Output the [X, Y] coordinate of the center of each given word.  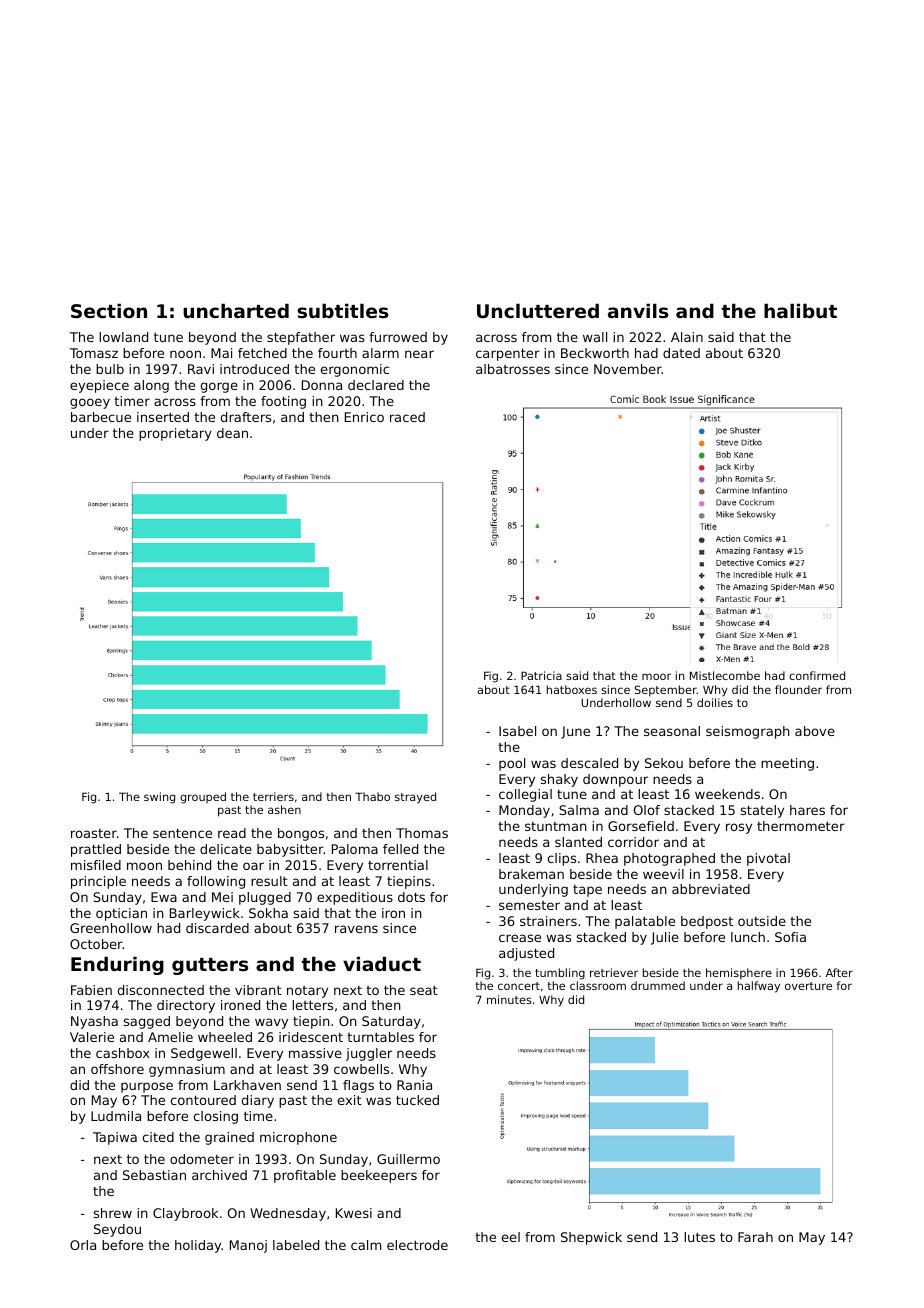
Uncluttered [538, 310]
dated [681, 353]
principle [98, 882]
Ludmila [116, 1116]
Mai [221, 353]
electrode [417, 1245]
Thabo [372, 796]
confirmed [817, 675]
